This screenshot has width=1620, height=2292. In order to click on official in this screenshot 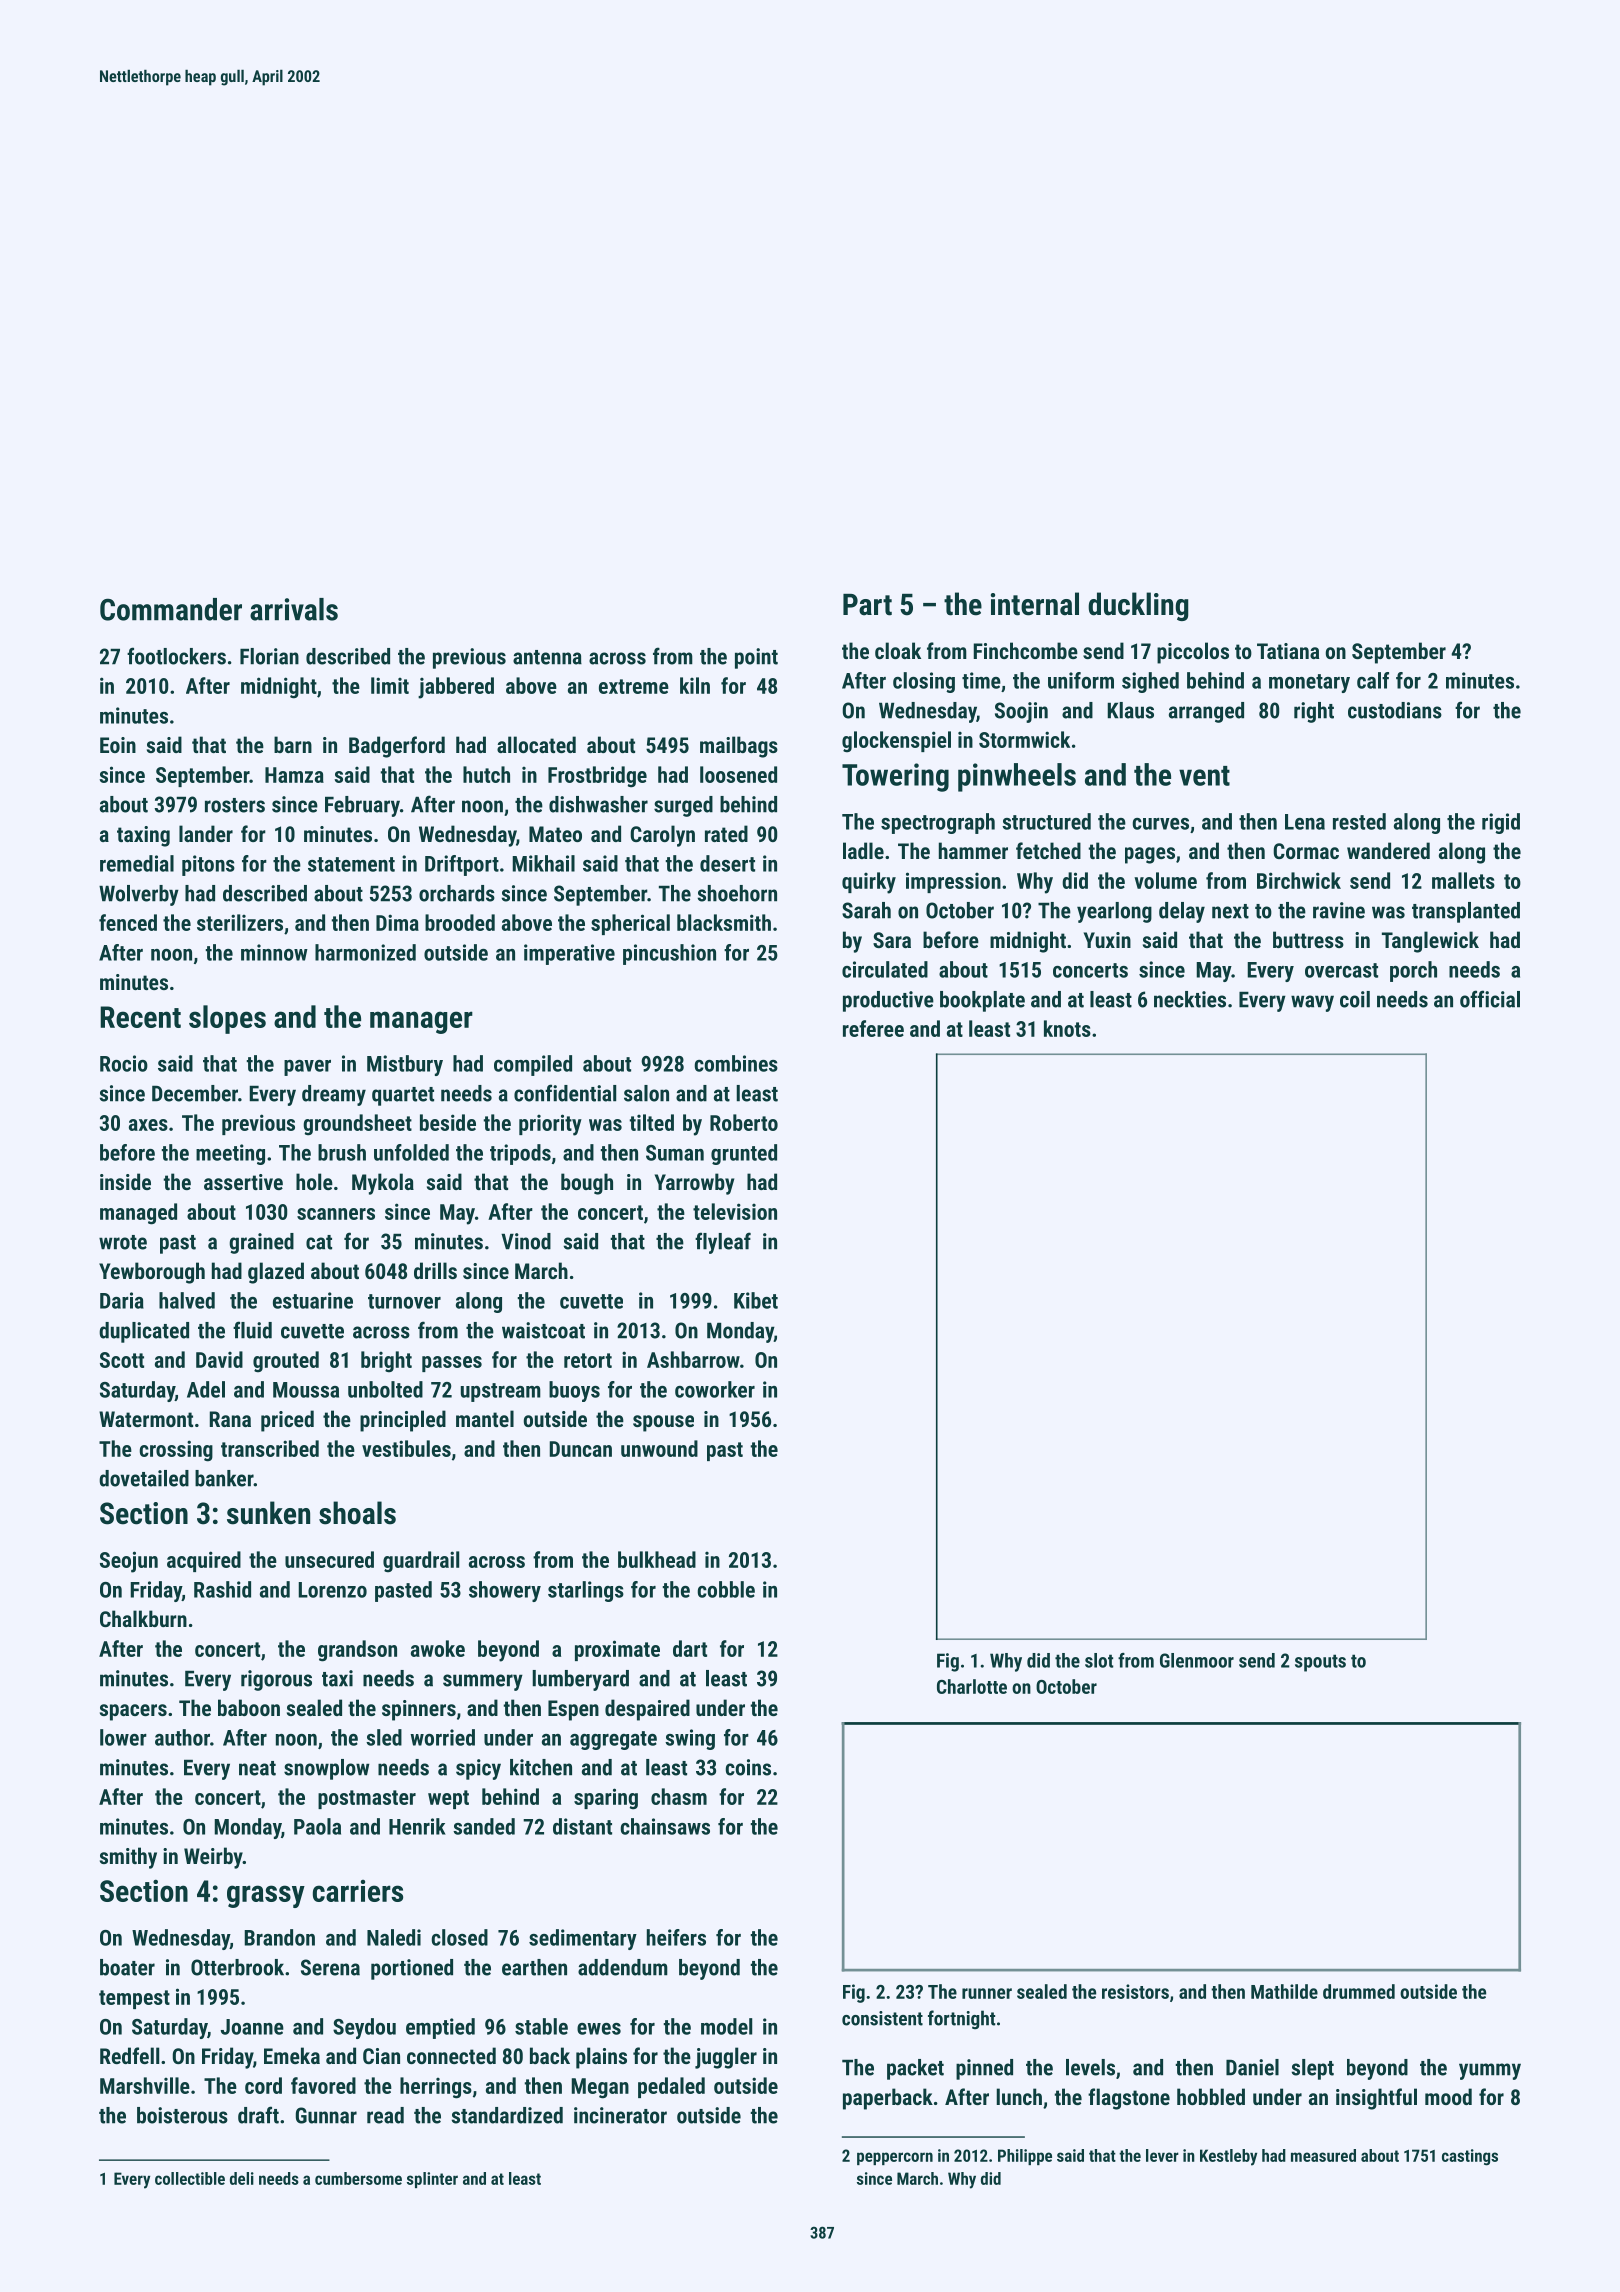, I will do `click(1490, 999)`.
